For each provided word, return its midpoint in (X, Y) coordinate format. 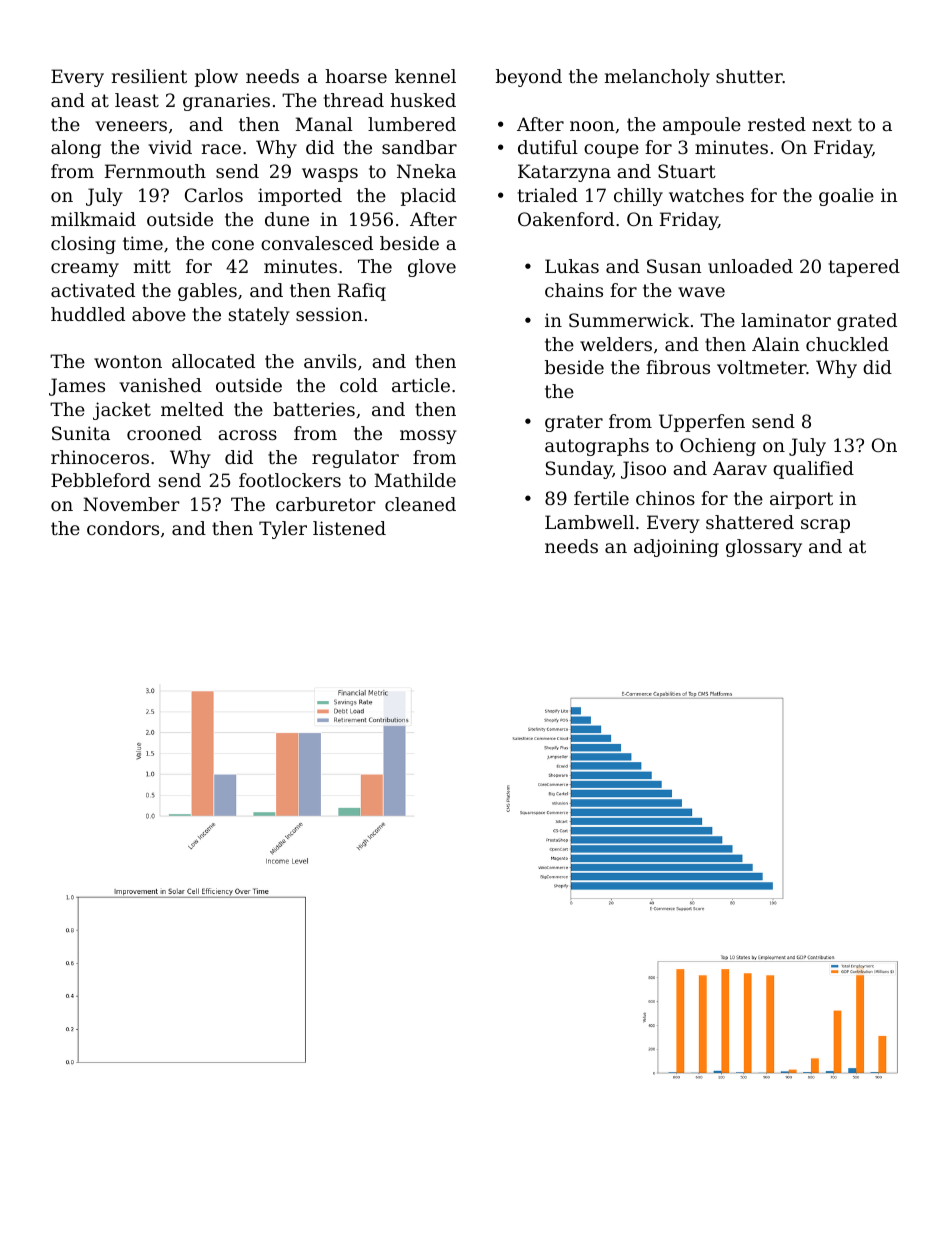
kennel (425, 76)
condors (123, 528)
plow (216, 78)
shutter (749, 76)
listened (349, 528)
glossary (764, 548)
